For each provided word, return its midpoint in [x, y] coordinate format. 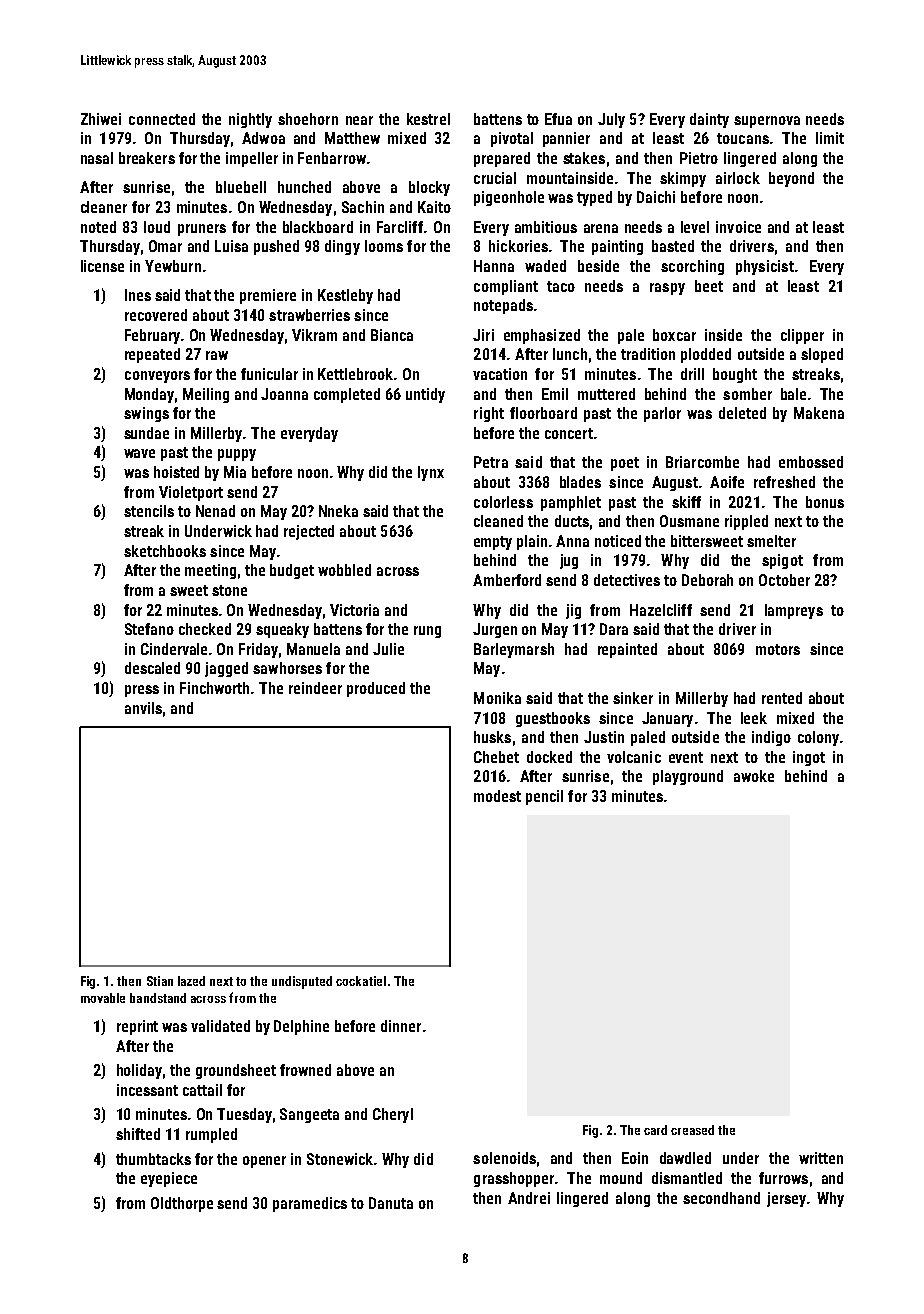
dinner [401, 1026]
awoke [754, 776]
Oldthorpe [182, 1204]
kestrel [428, 119]
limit [830, 138]
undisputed [302, 982]
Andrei [529, 1198]
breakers [147, 158]
